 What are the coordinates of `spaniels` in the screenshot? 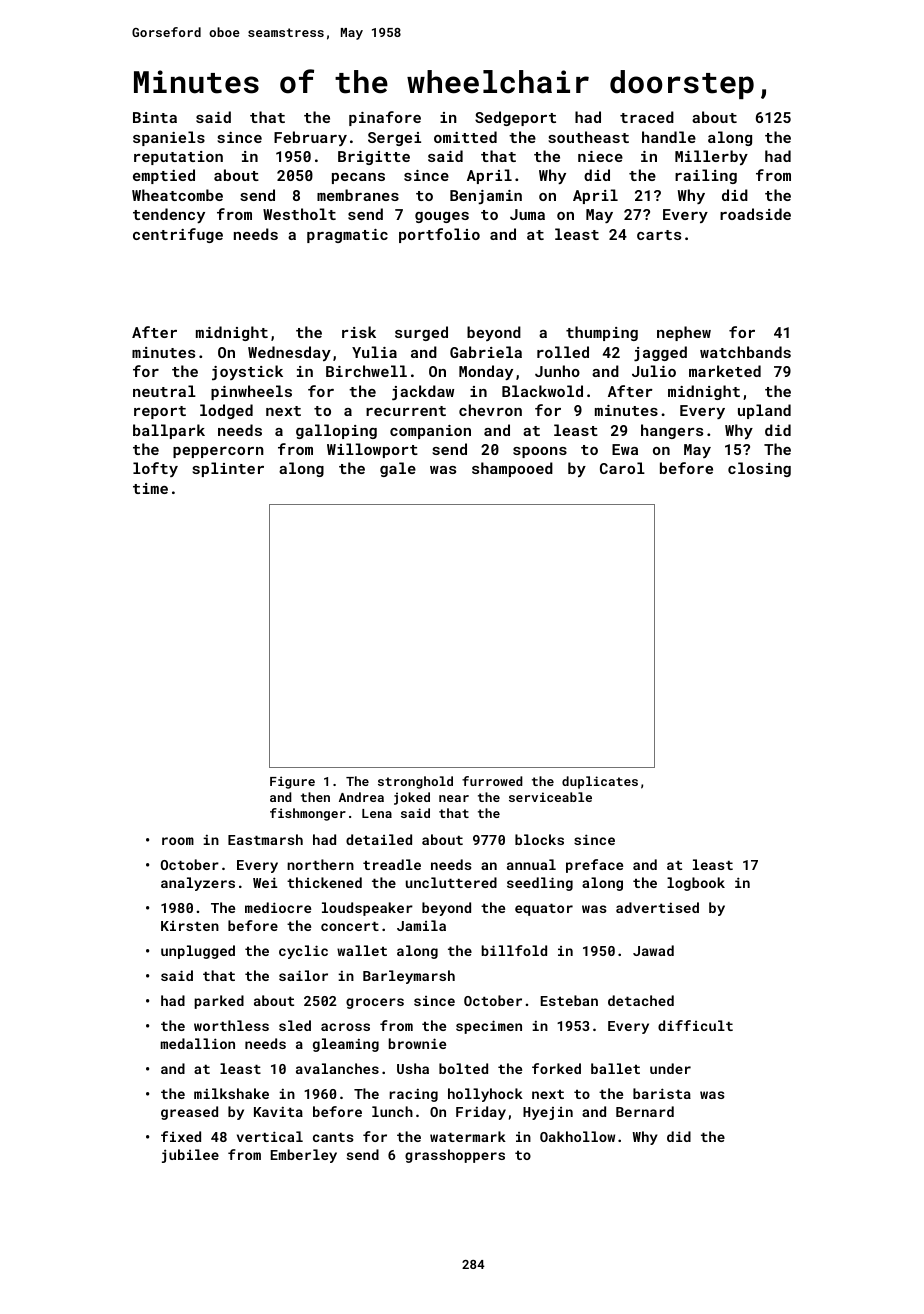 It's located at (169, 138).
